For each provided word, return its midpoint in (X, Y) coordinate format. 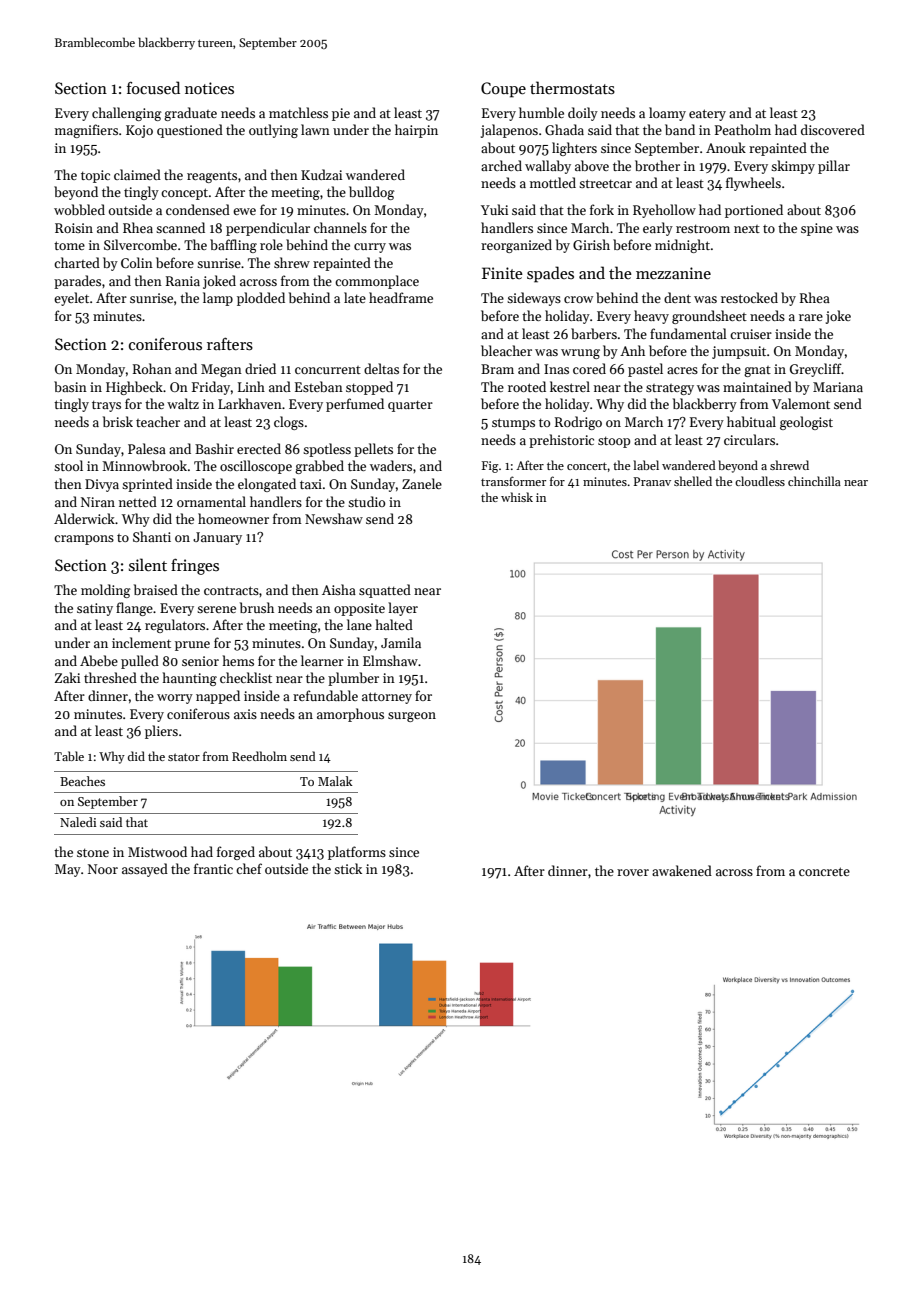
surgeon (412, 717)
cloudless (760, 481)
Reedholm (259, 756)
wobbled (79, 209)
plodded (261, 299)
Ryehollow (664, 211)
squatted (385, 591)
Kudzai (321, 174)
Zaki (67, 677)
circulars (749, 439)
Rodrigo (578, 423)
